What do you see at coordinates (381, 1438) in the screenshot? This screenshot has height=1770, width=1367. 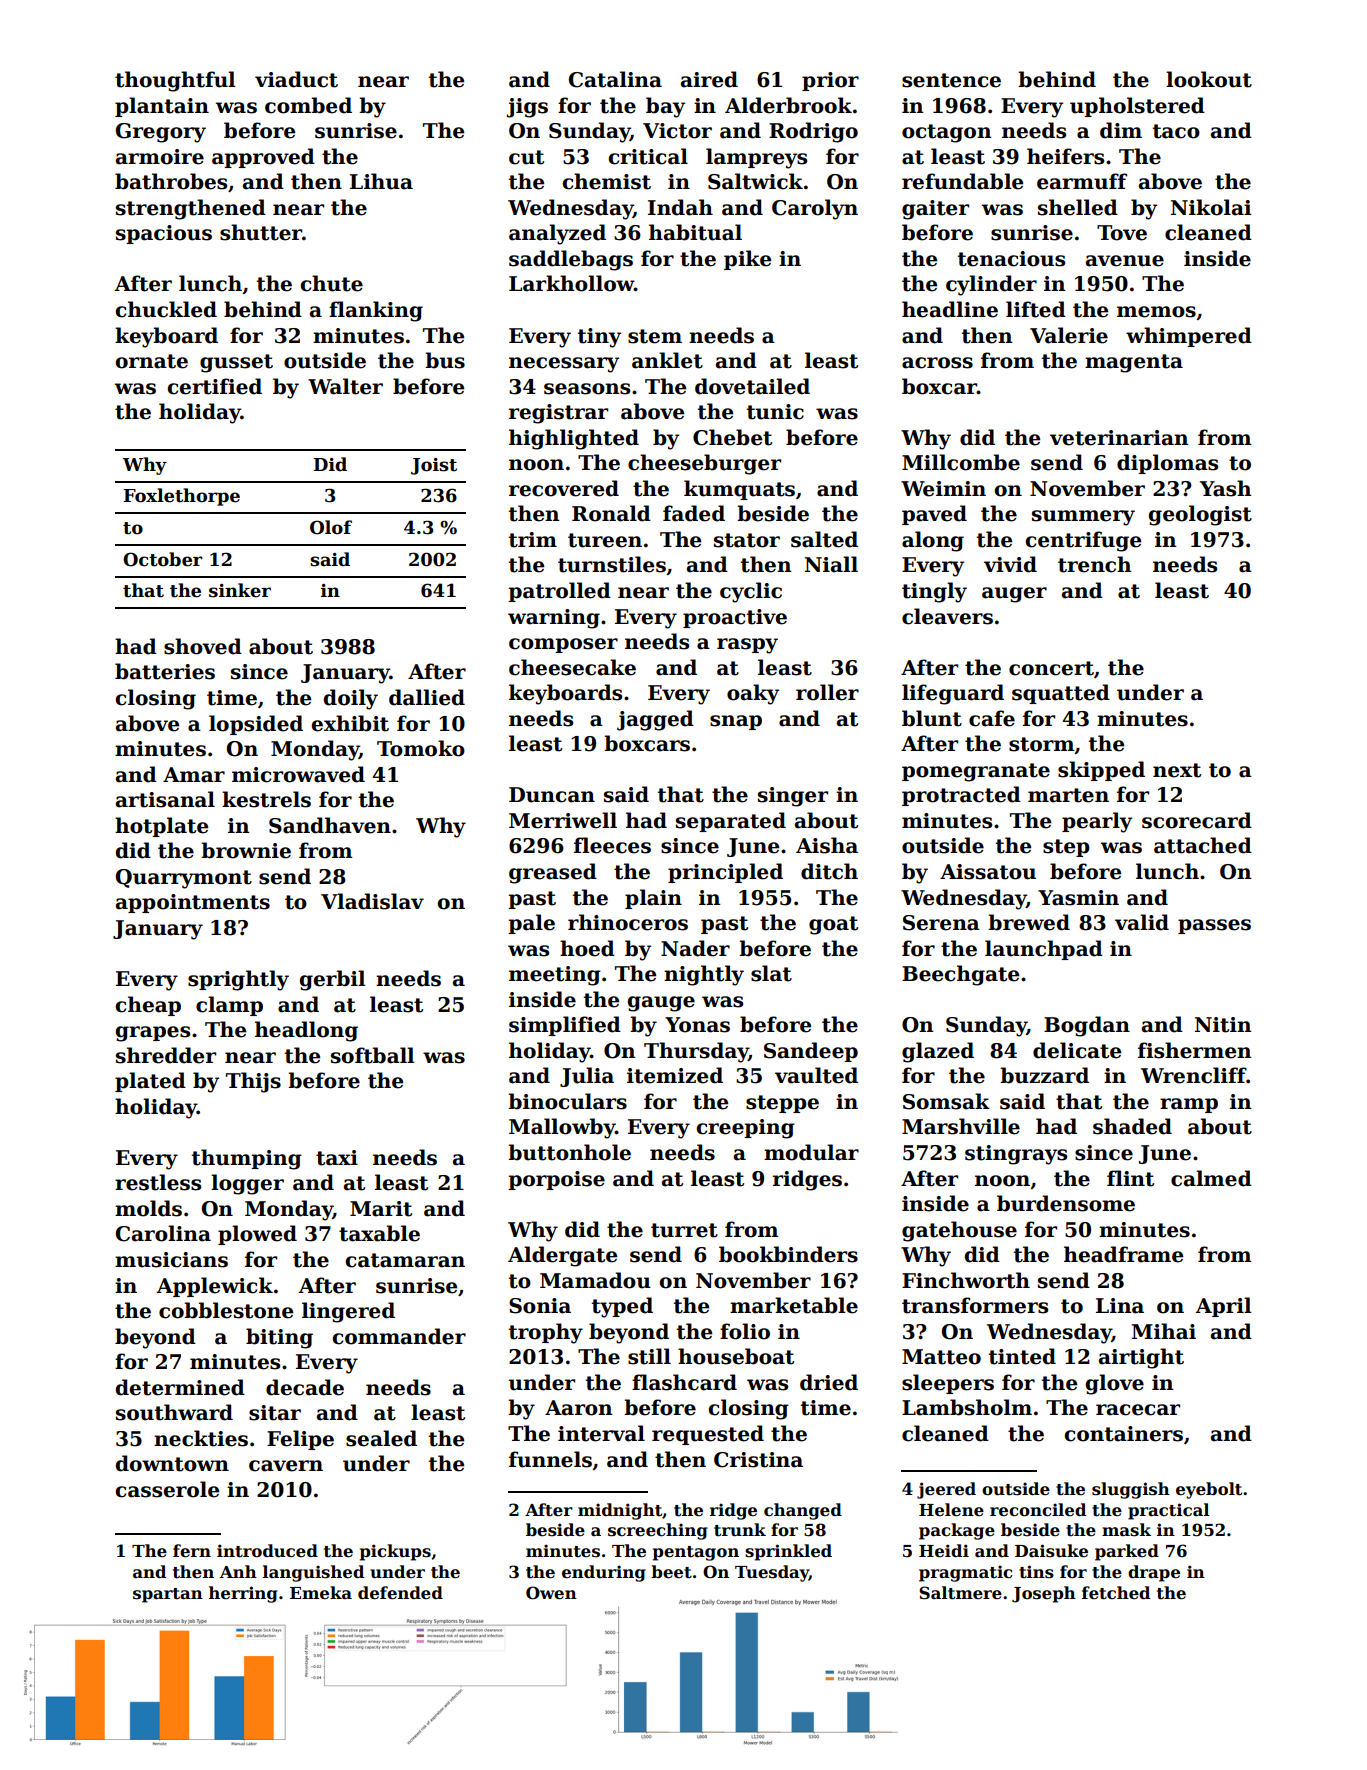 I see `sealed` at bounding box center [381, 1438].
